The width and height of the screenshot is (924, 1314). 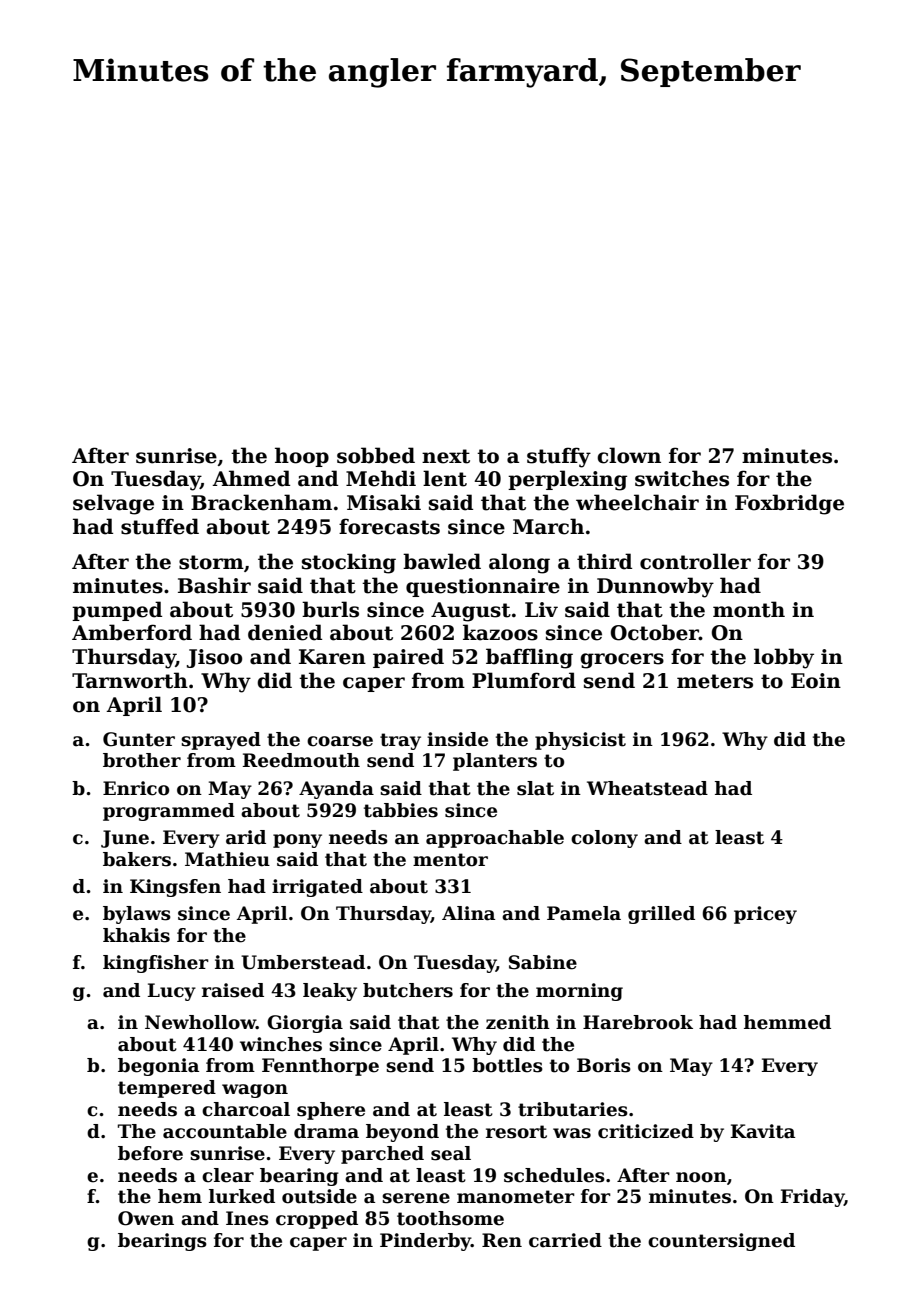 I want to click on Ahmed, so click(x=251, y=478).
